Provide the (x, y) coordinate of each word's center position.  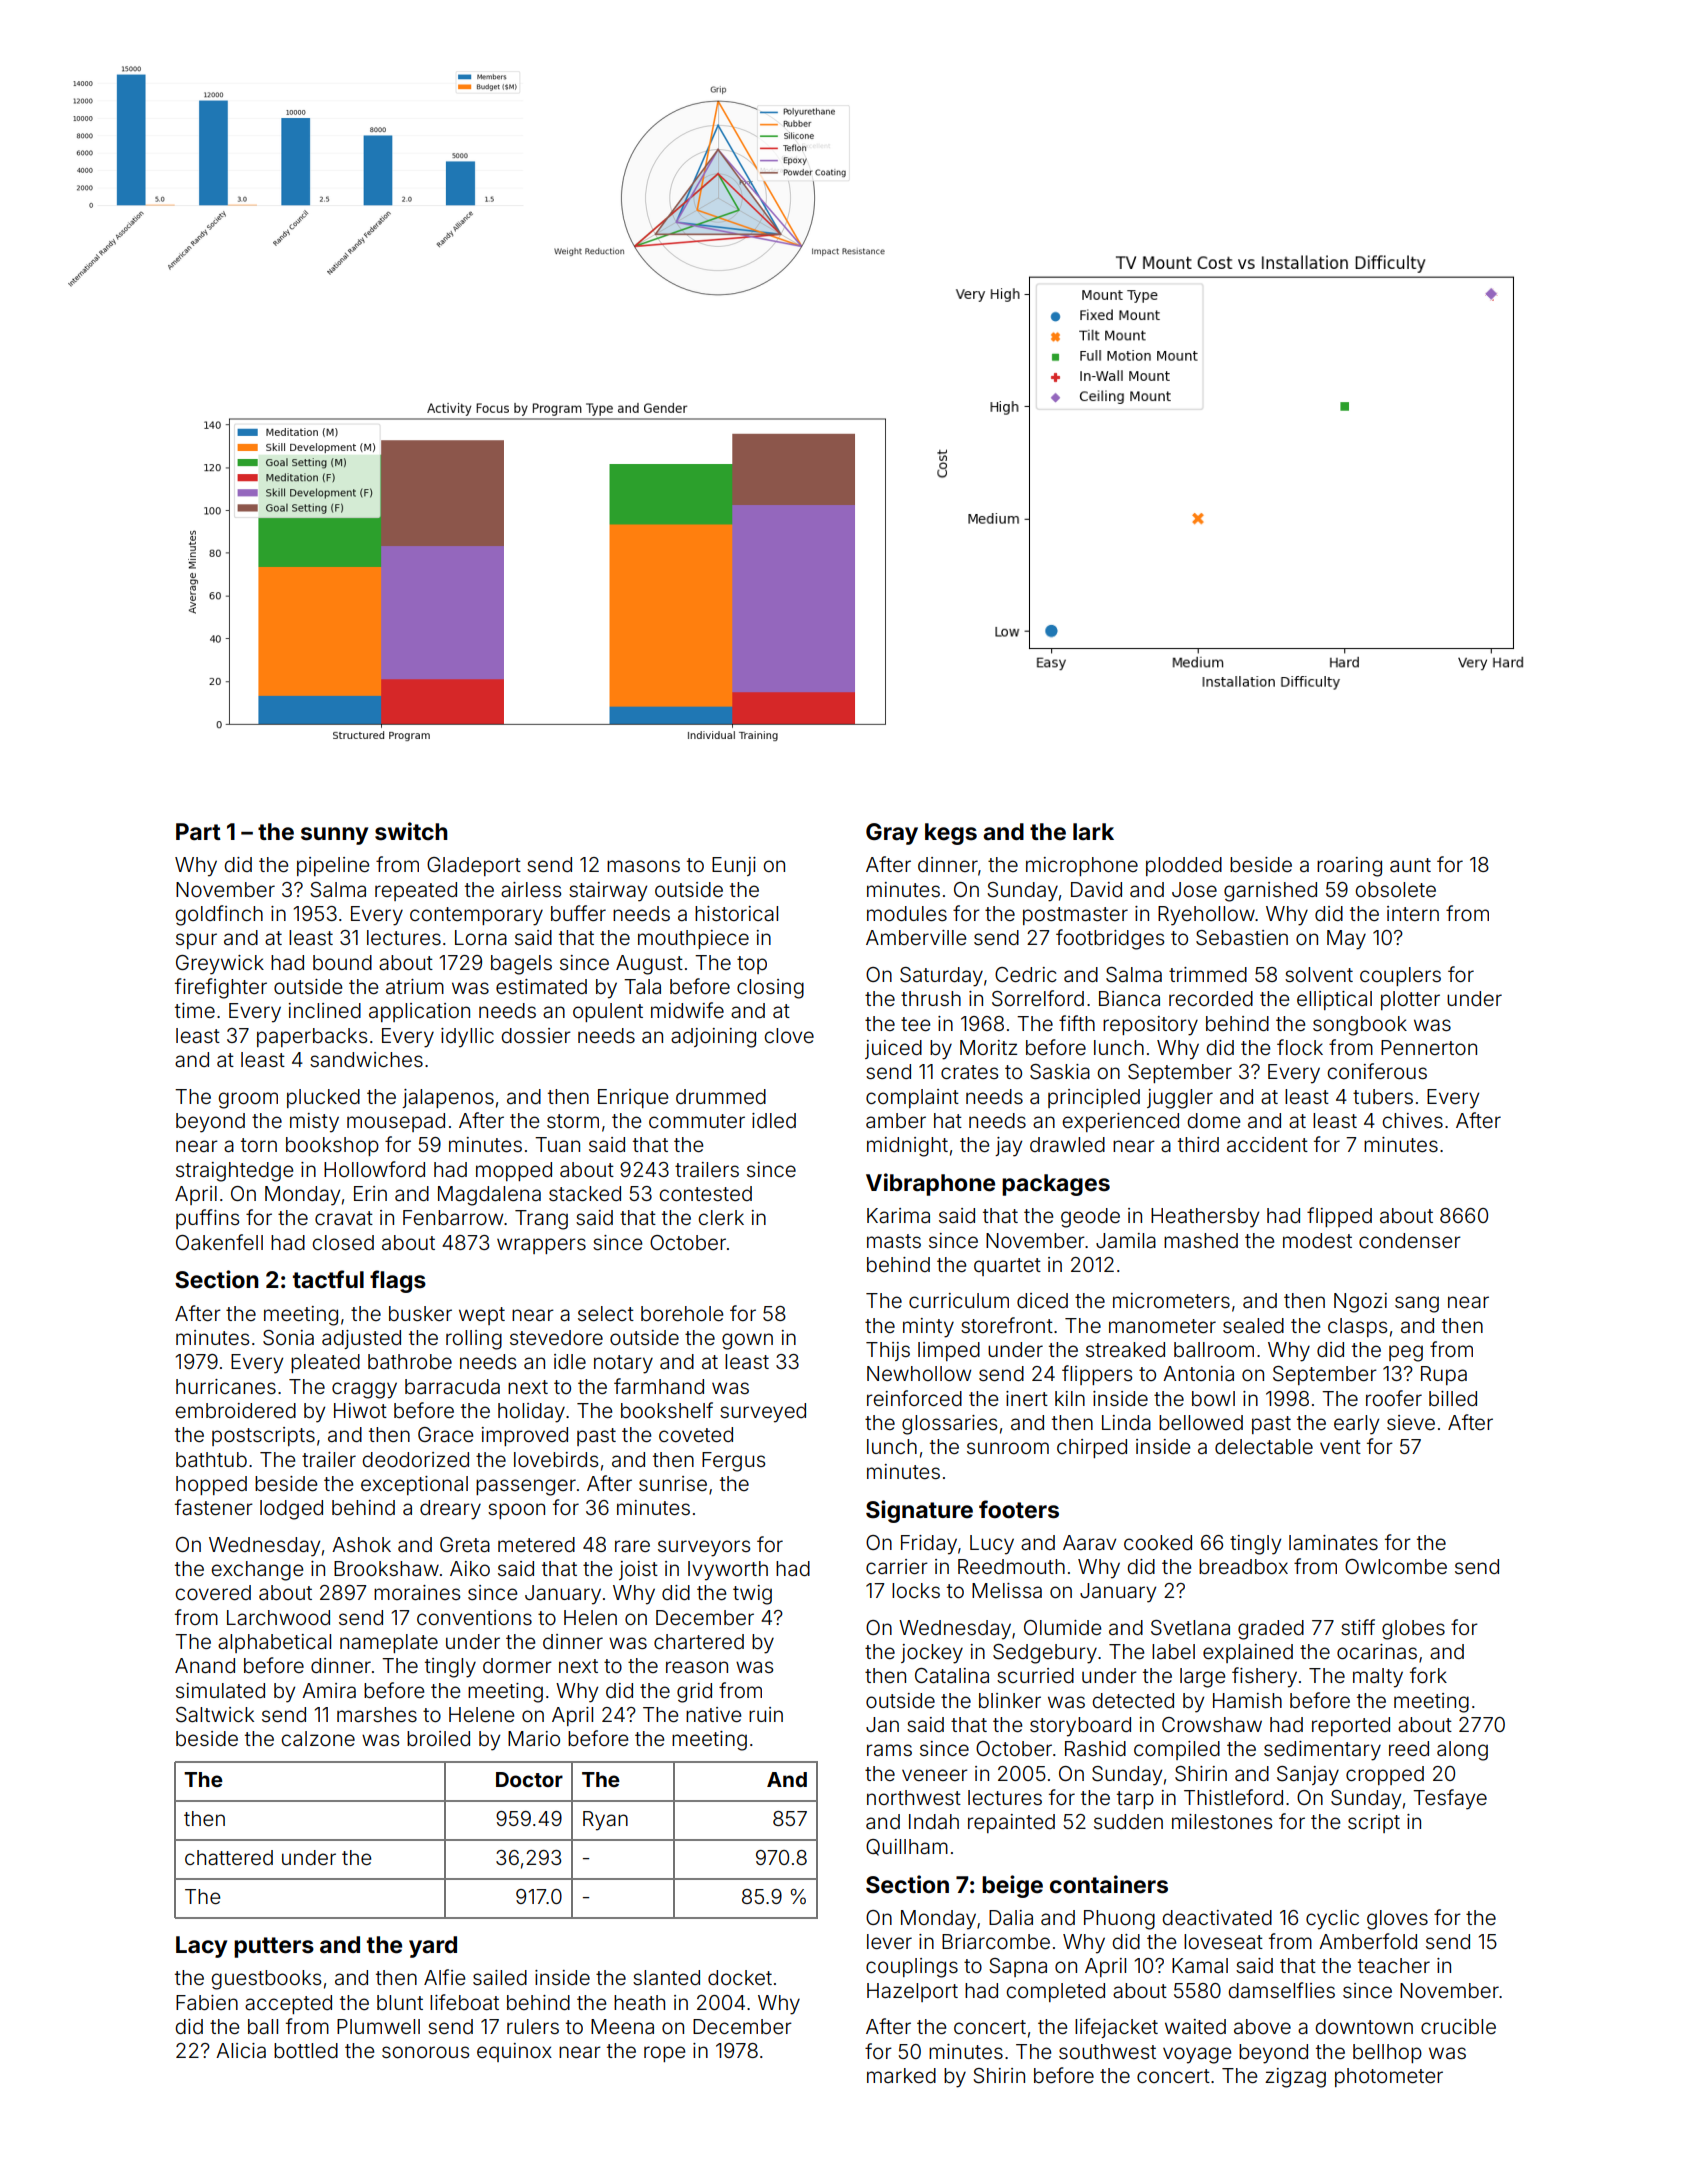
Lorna (481, 937)
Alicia (241, 2050)
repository (1150, 1026)
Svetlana (1190, 1628)
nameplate (389, 1643)
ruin (766, 1714)
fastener (214, 1507)
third (1198, 1144)
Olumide (1062, 1627)
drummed (721, 1096)
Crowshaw (1212, 1724)
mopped (514, 1171)
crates (969, 1072)
